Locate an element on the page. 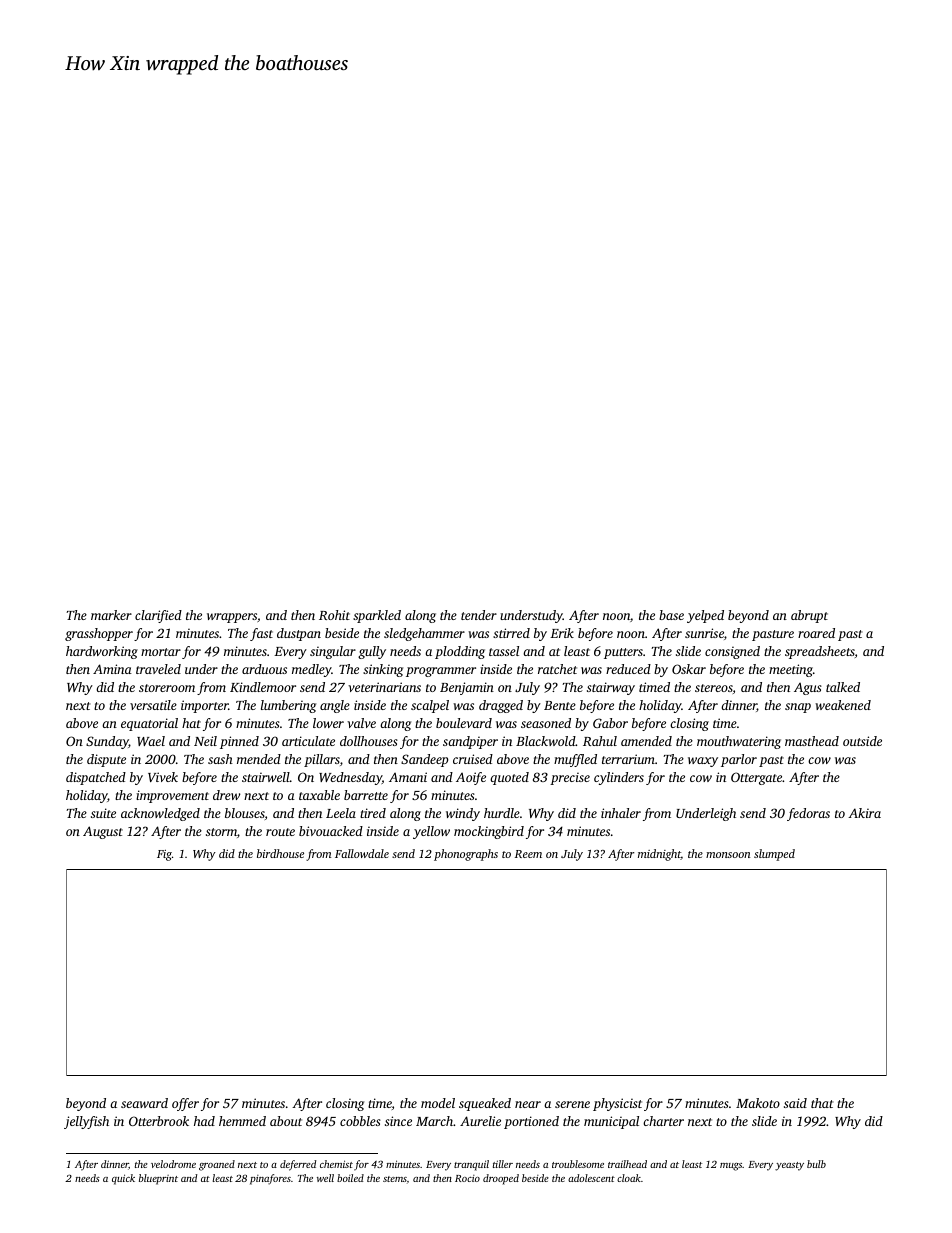 The image size is (952, 1233). phonographs is located at coordinates (466, 855).
